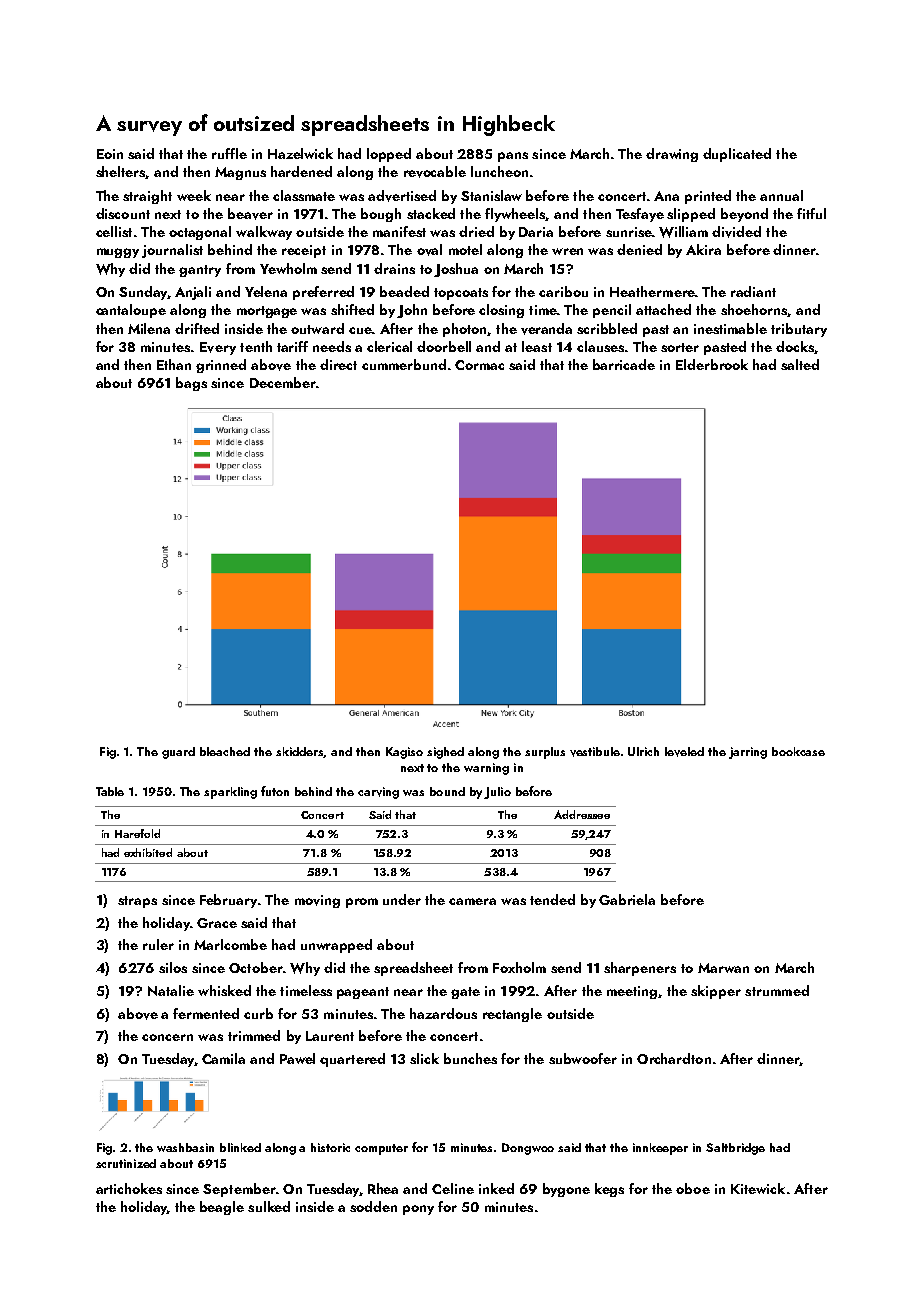 This image has width=924, height=1308. I want to click on Elderbrook, so click(712, 364).
